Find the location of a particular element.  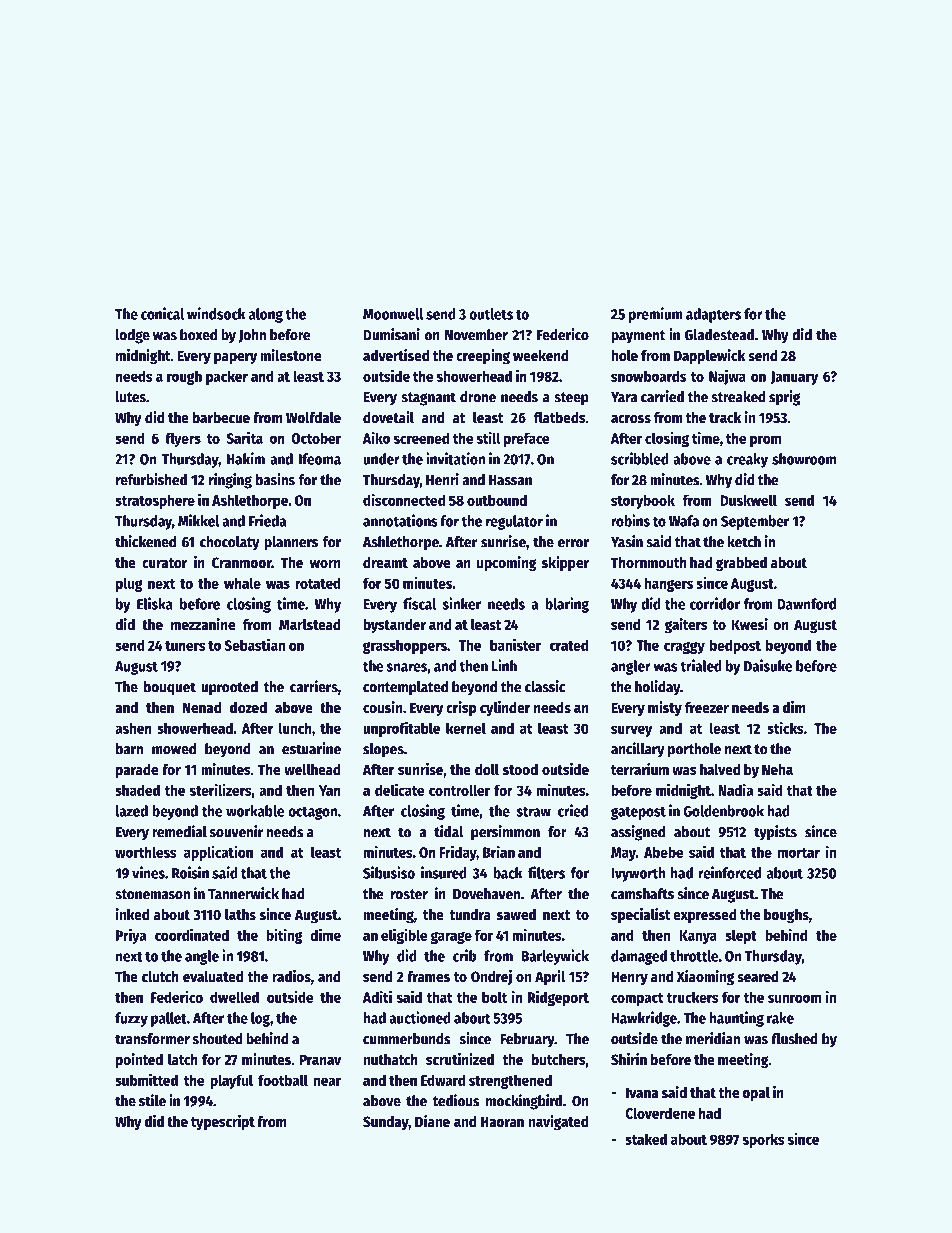

Dawnford is located at coordinates (806, 604).
